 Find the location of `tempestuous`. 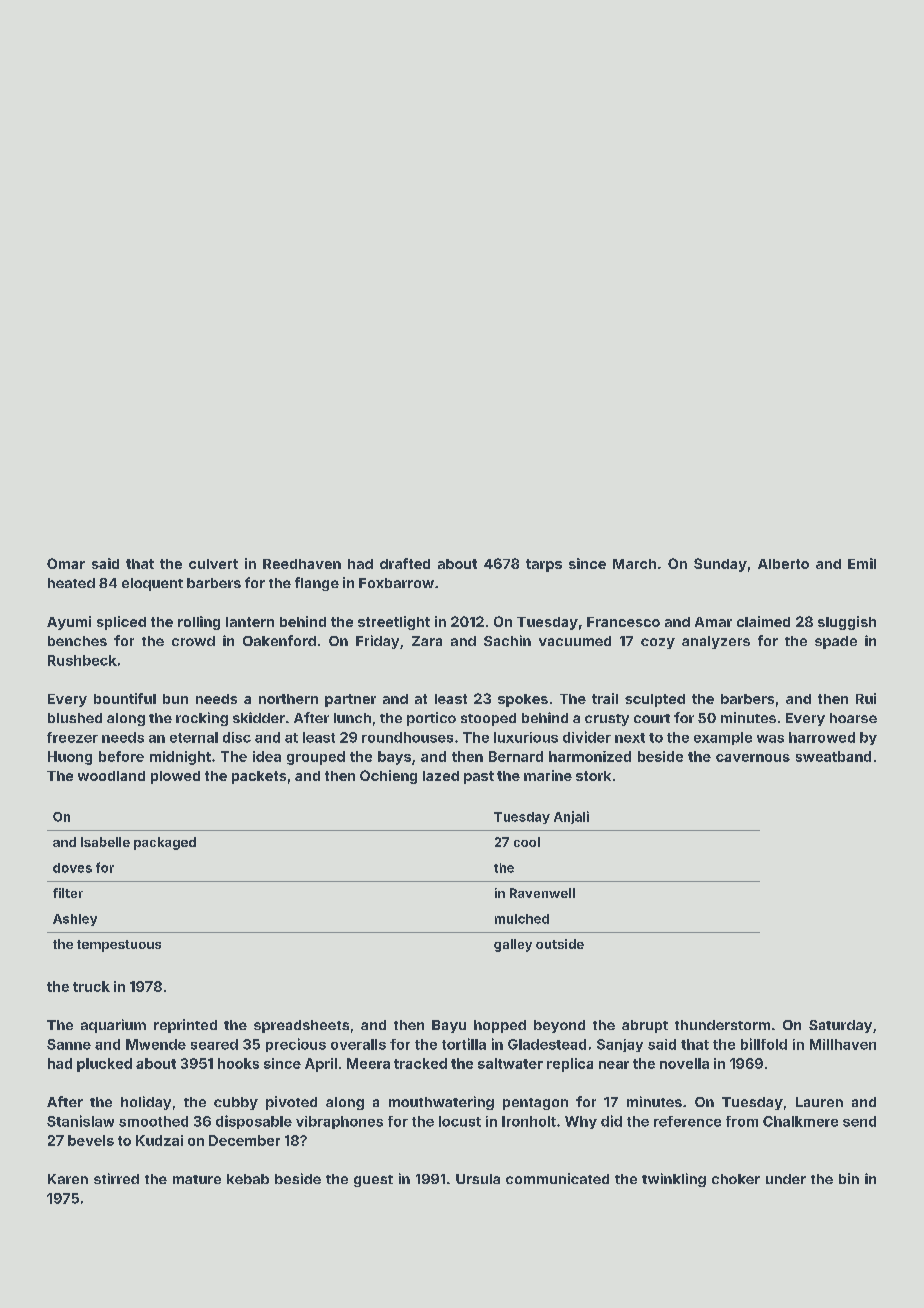

tempestuous is located at coordinates (119, 946).
